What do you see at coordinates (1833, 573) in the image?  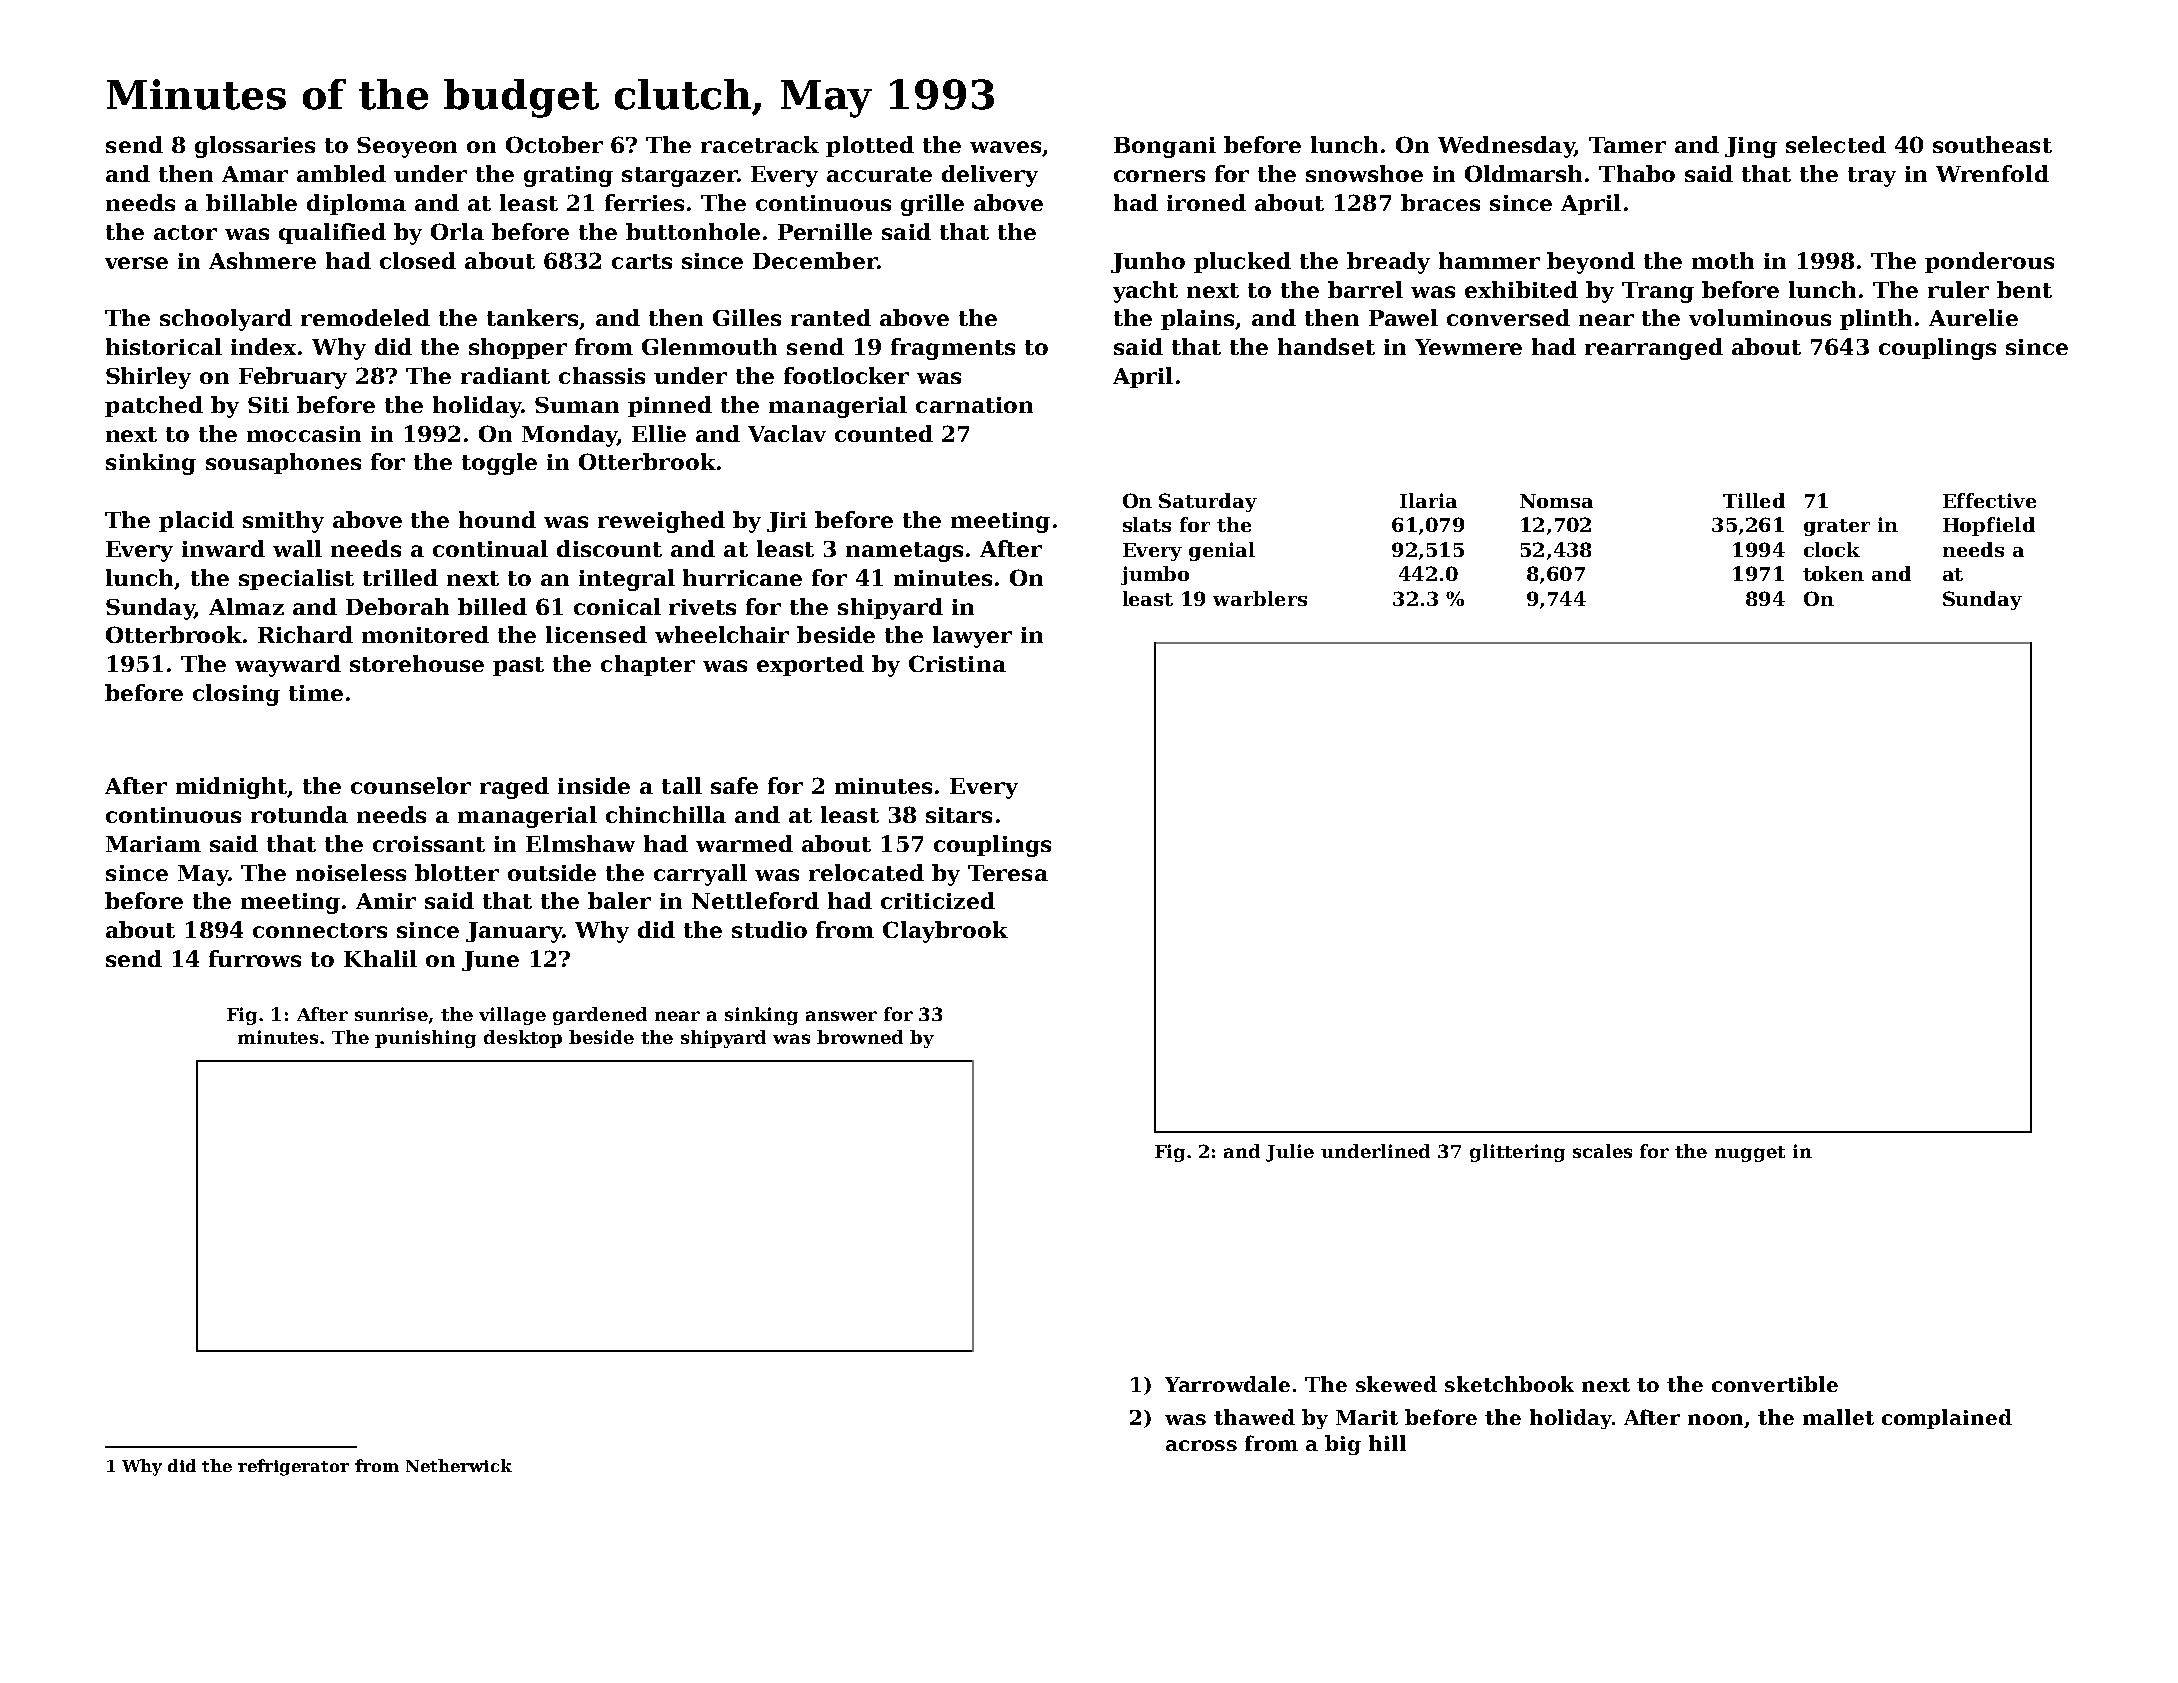 I see `token` at bounding box center [1833, 573].
